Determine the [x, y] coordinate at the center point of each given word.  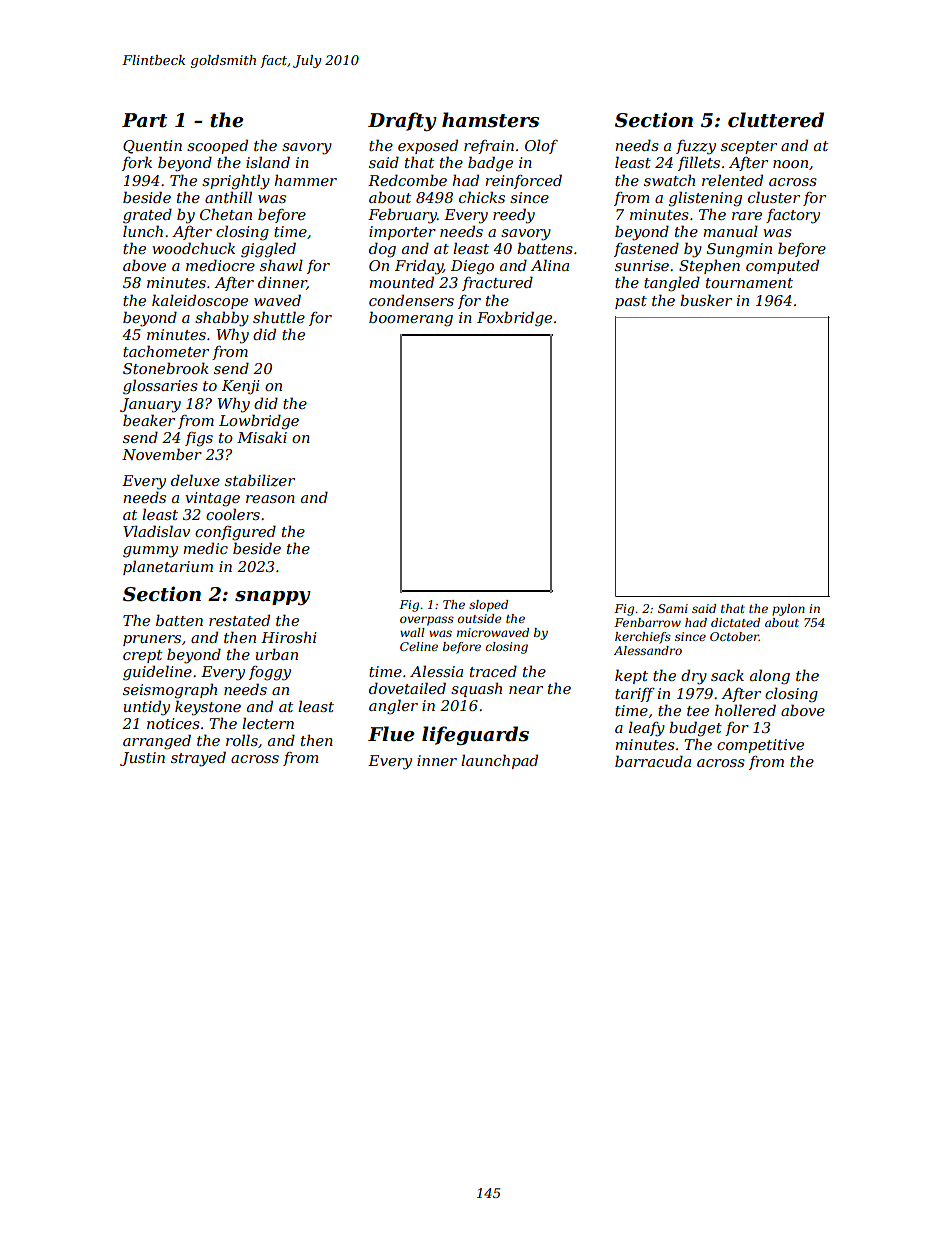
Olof [541, 146]
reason [270, 499]
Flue [391, 734]
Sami [673, 608]
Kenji [241, 387]
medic [205, 548]
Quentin [152, 147]
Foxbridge [514, 319]
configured [235, 533]
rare [747, 216]
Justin [142, 759]
